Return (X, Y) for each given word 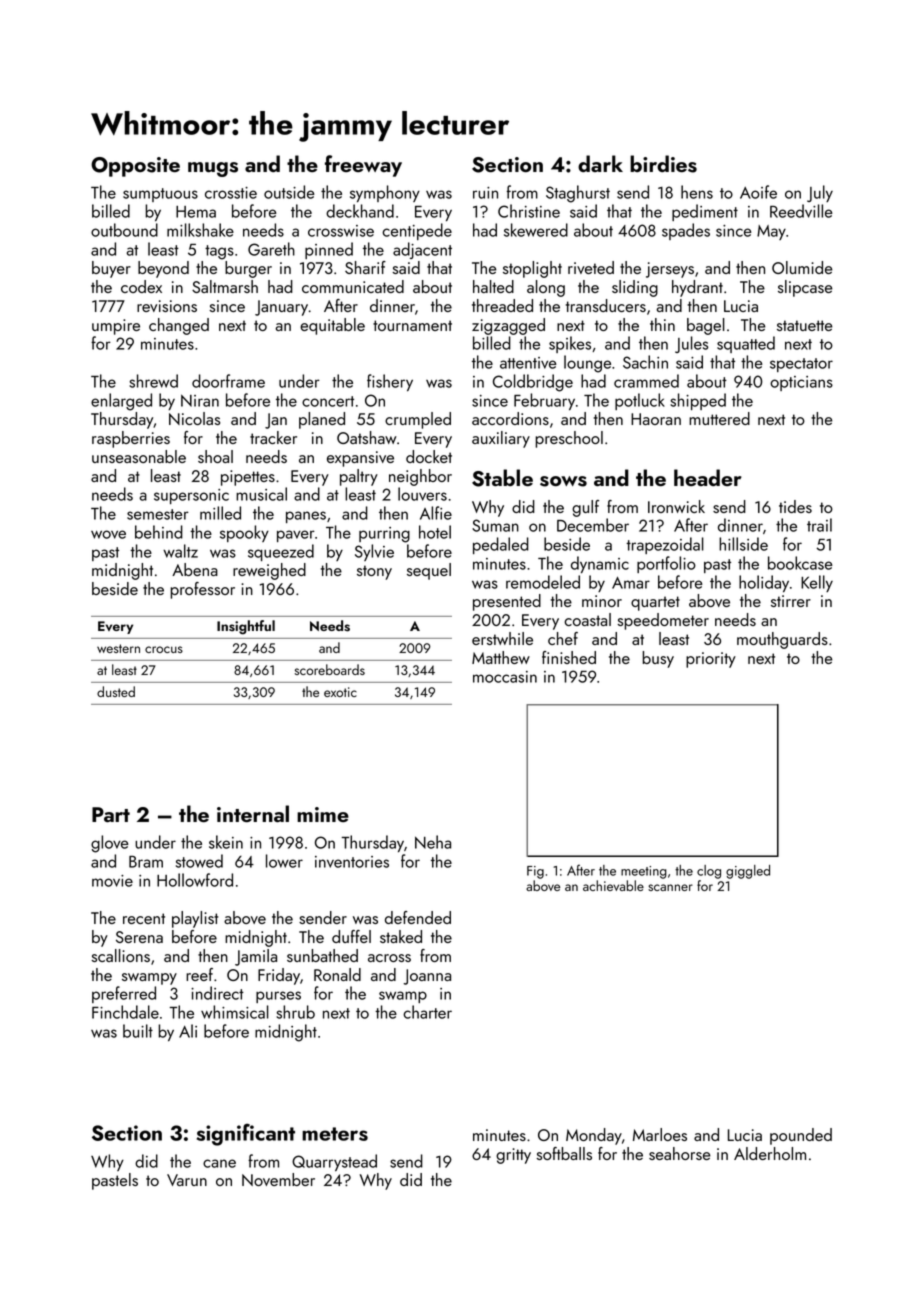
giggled (748, 872)
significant (245, 1134)
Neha (433, 842)
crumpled (418, 420)
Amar (631, 583)
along (546, 288)
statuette (805, 325)
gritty (513, 1156)
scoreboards (330, 669)
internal (253, 813)
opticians (801, 383)
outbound (124, 230)
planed (322, 420)
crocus (164, 649)
